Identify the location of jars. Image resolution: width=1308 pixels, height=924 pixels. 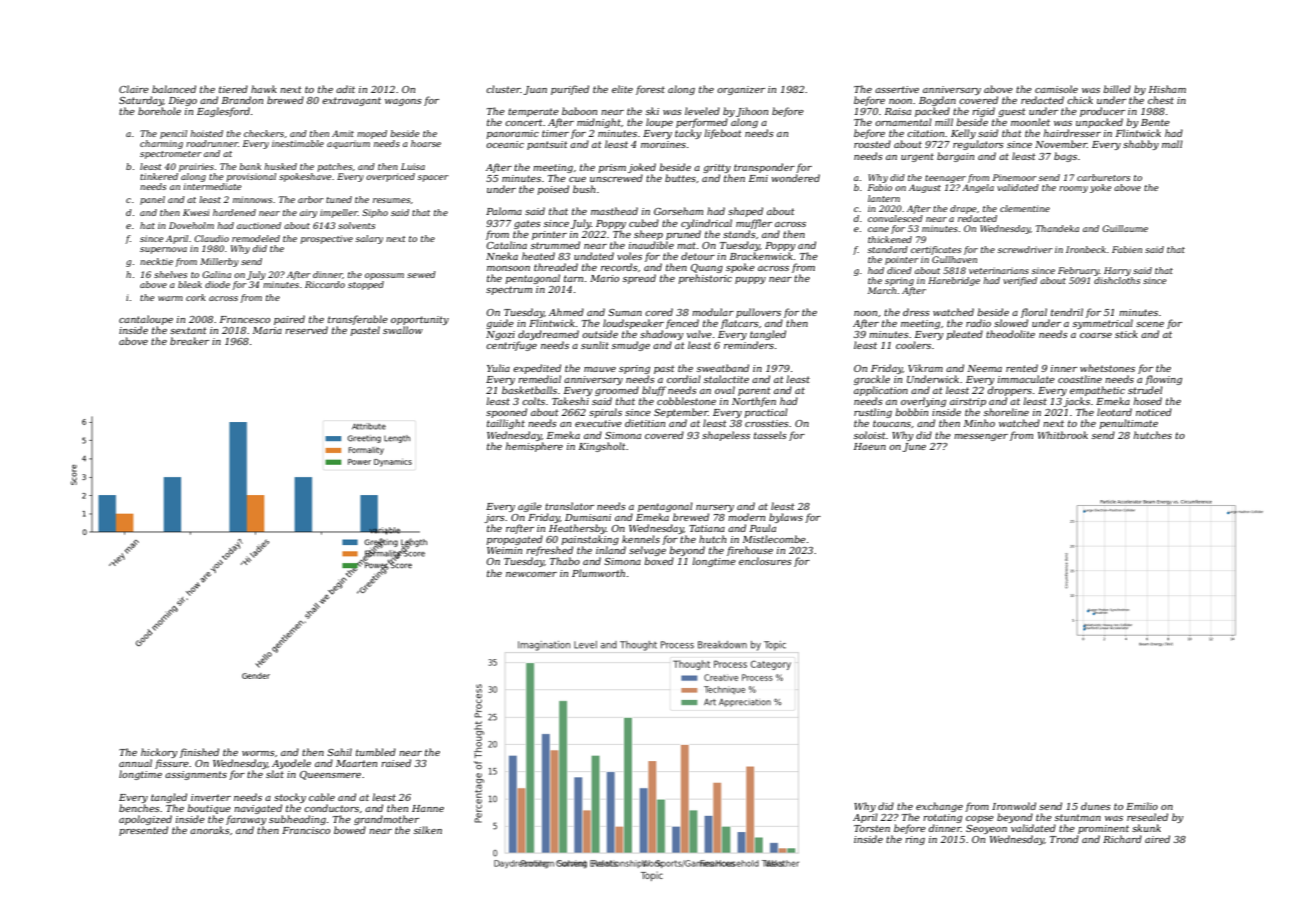
(494, 518).
